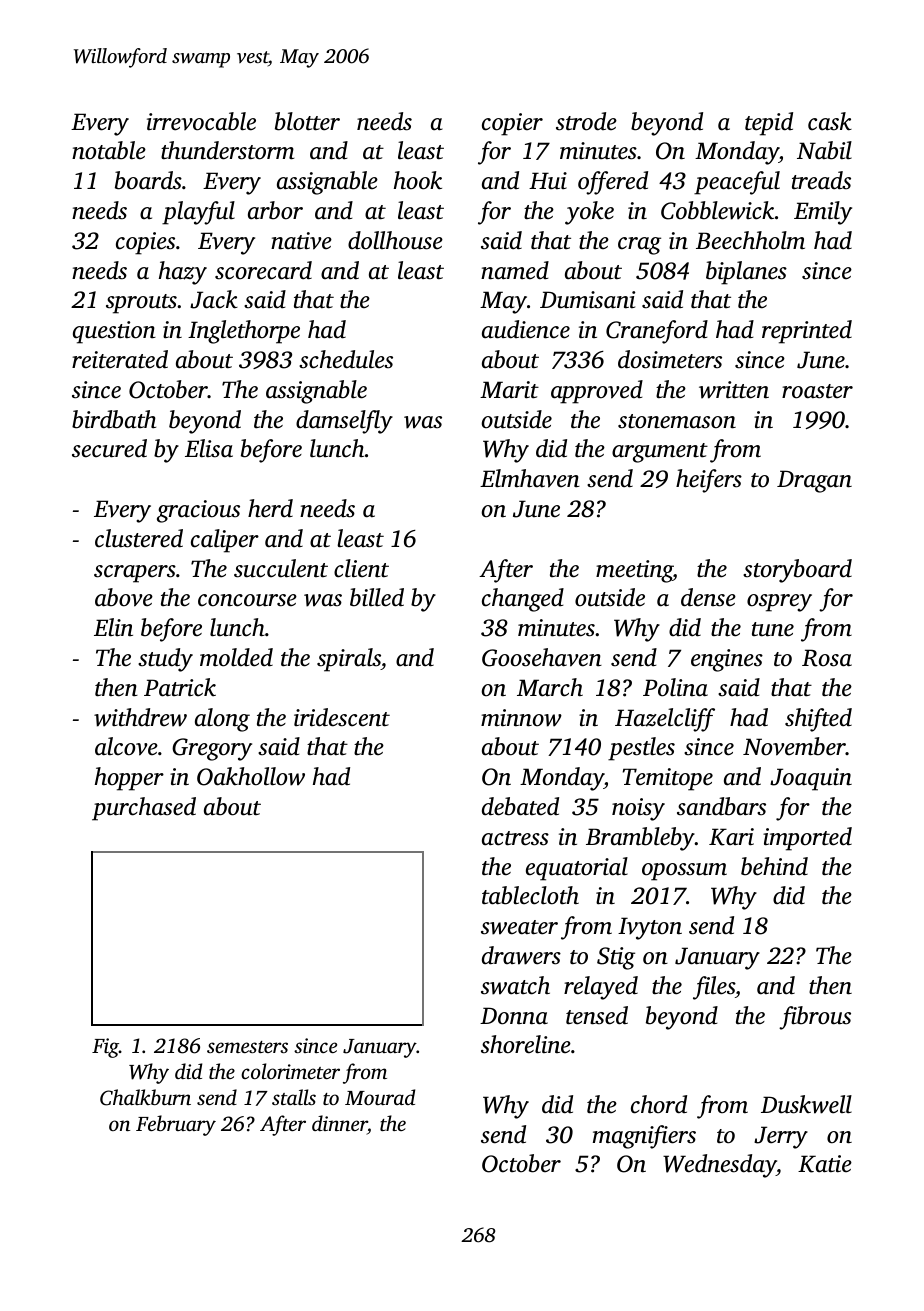 The image size is (924, 1311). I want to click on imported, so click(807, 839).
